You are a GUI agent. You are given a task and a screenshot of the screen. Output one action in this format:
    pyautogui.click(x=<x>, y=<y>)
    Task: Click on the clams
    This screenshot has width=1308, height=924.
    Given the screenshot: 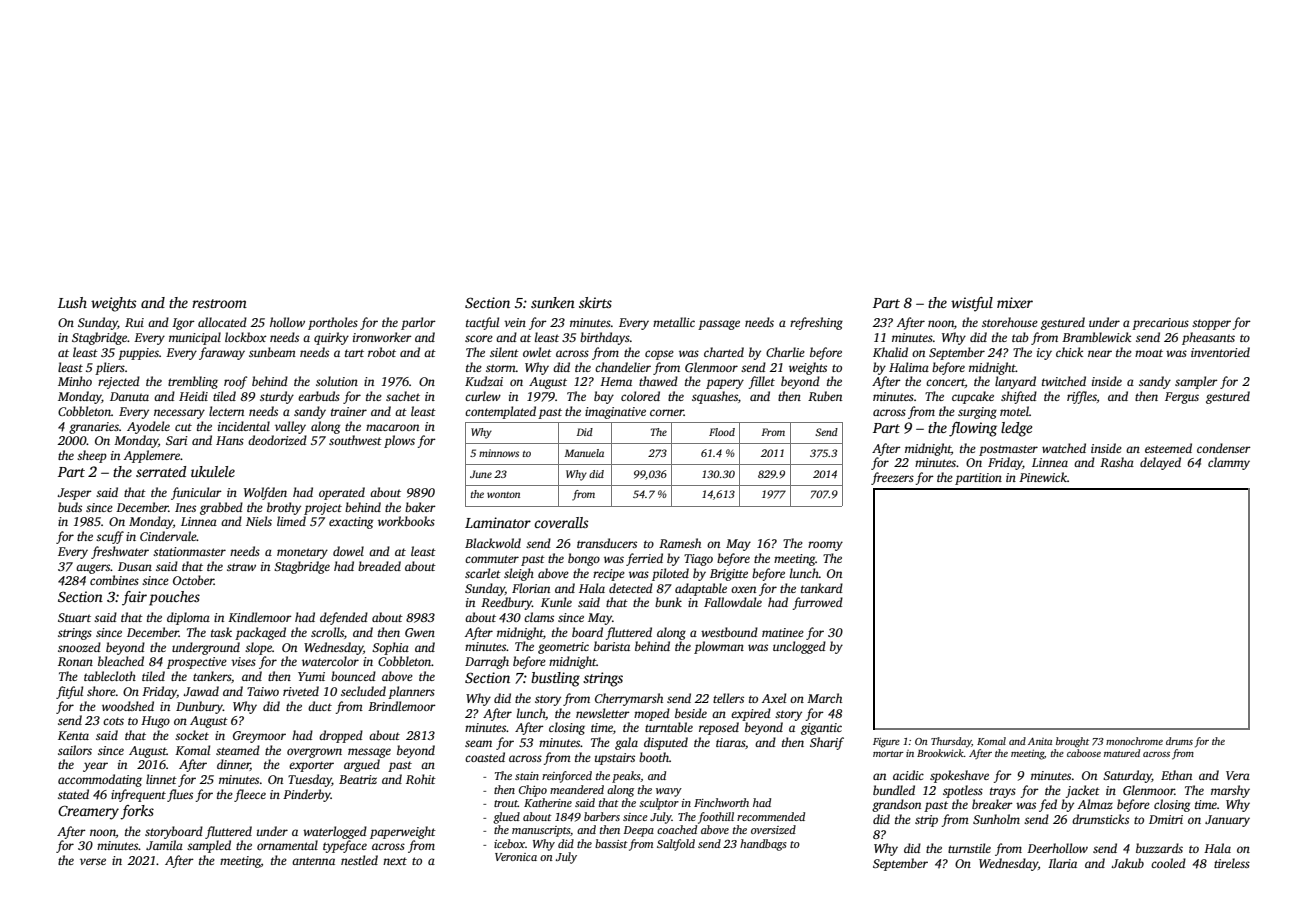 What is the action you would take?
    pyautogui.click(x=539, y=617)
